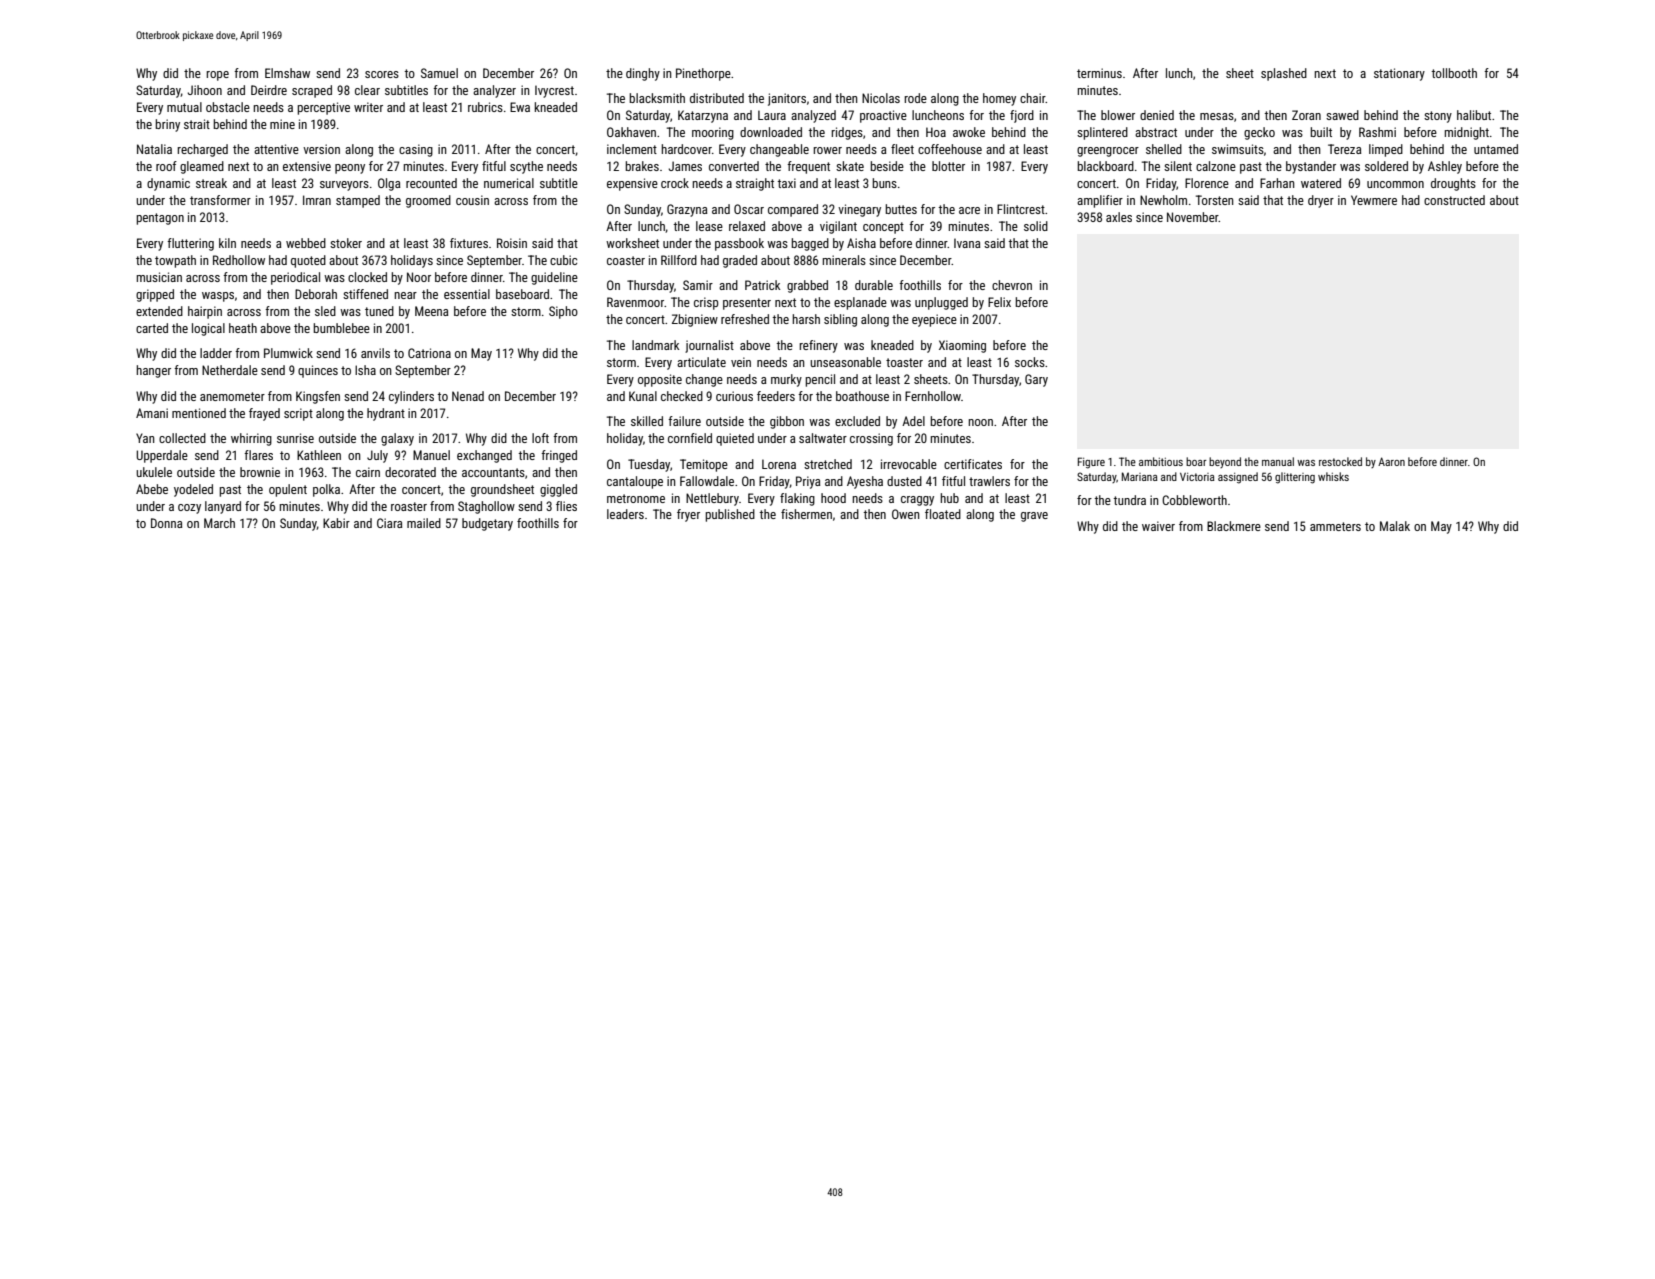 This screenshot has height=1279, width=1655. I want to click on cylinders, so click(411, 397).
